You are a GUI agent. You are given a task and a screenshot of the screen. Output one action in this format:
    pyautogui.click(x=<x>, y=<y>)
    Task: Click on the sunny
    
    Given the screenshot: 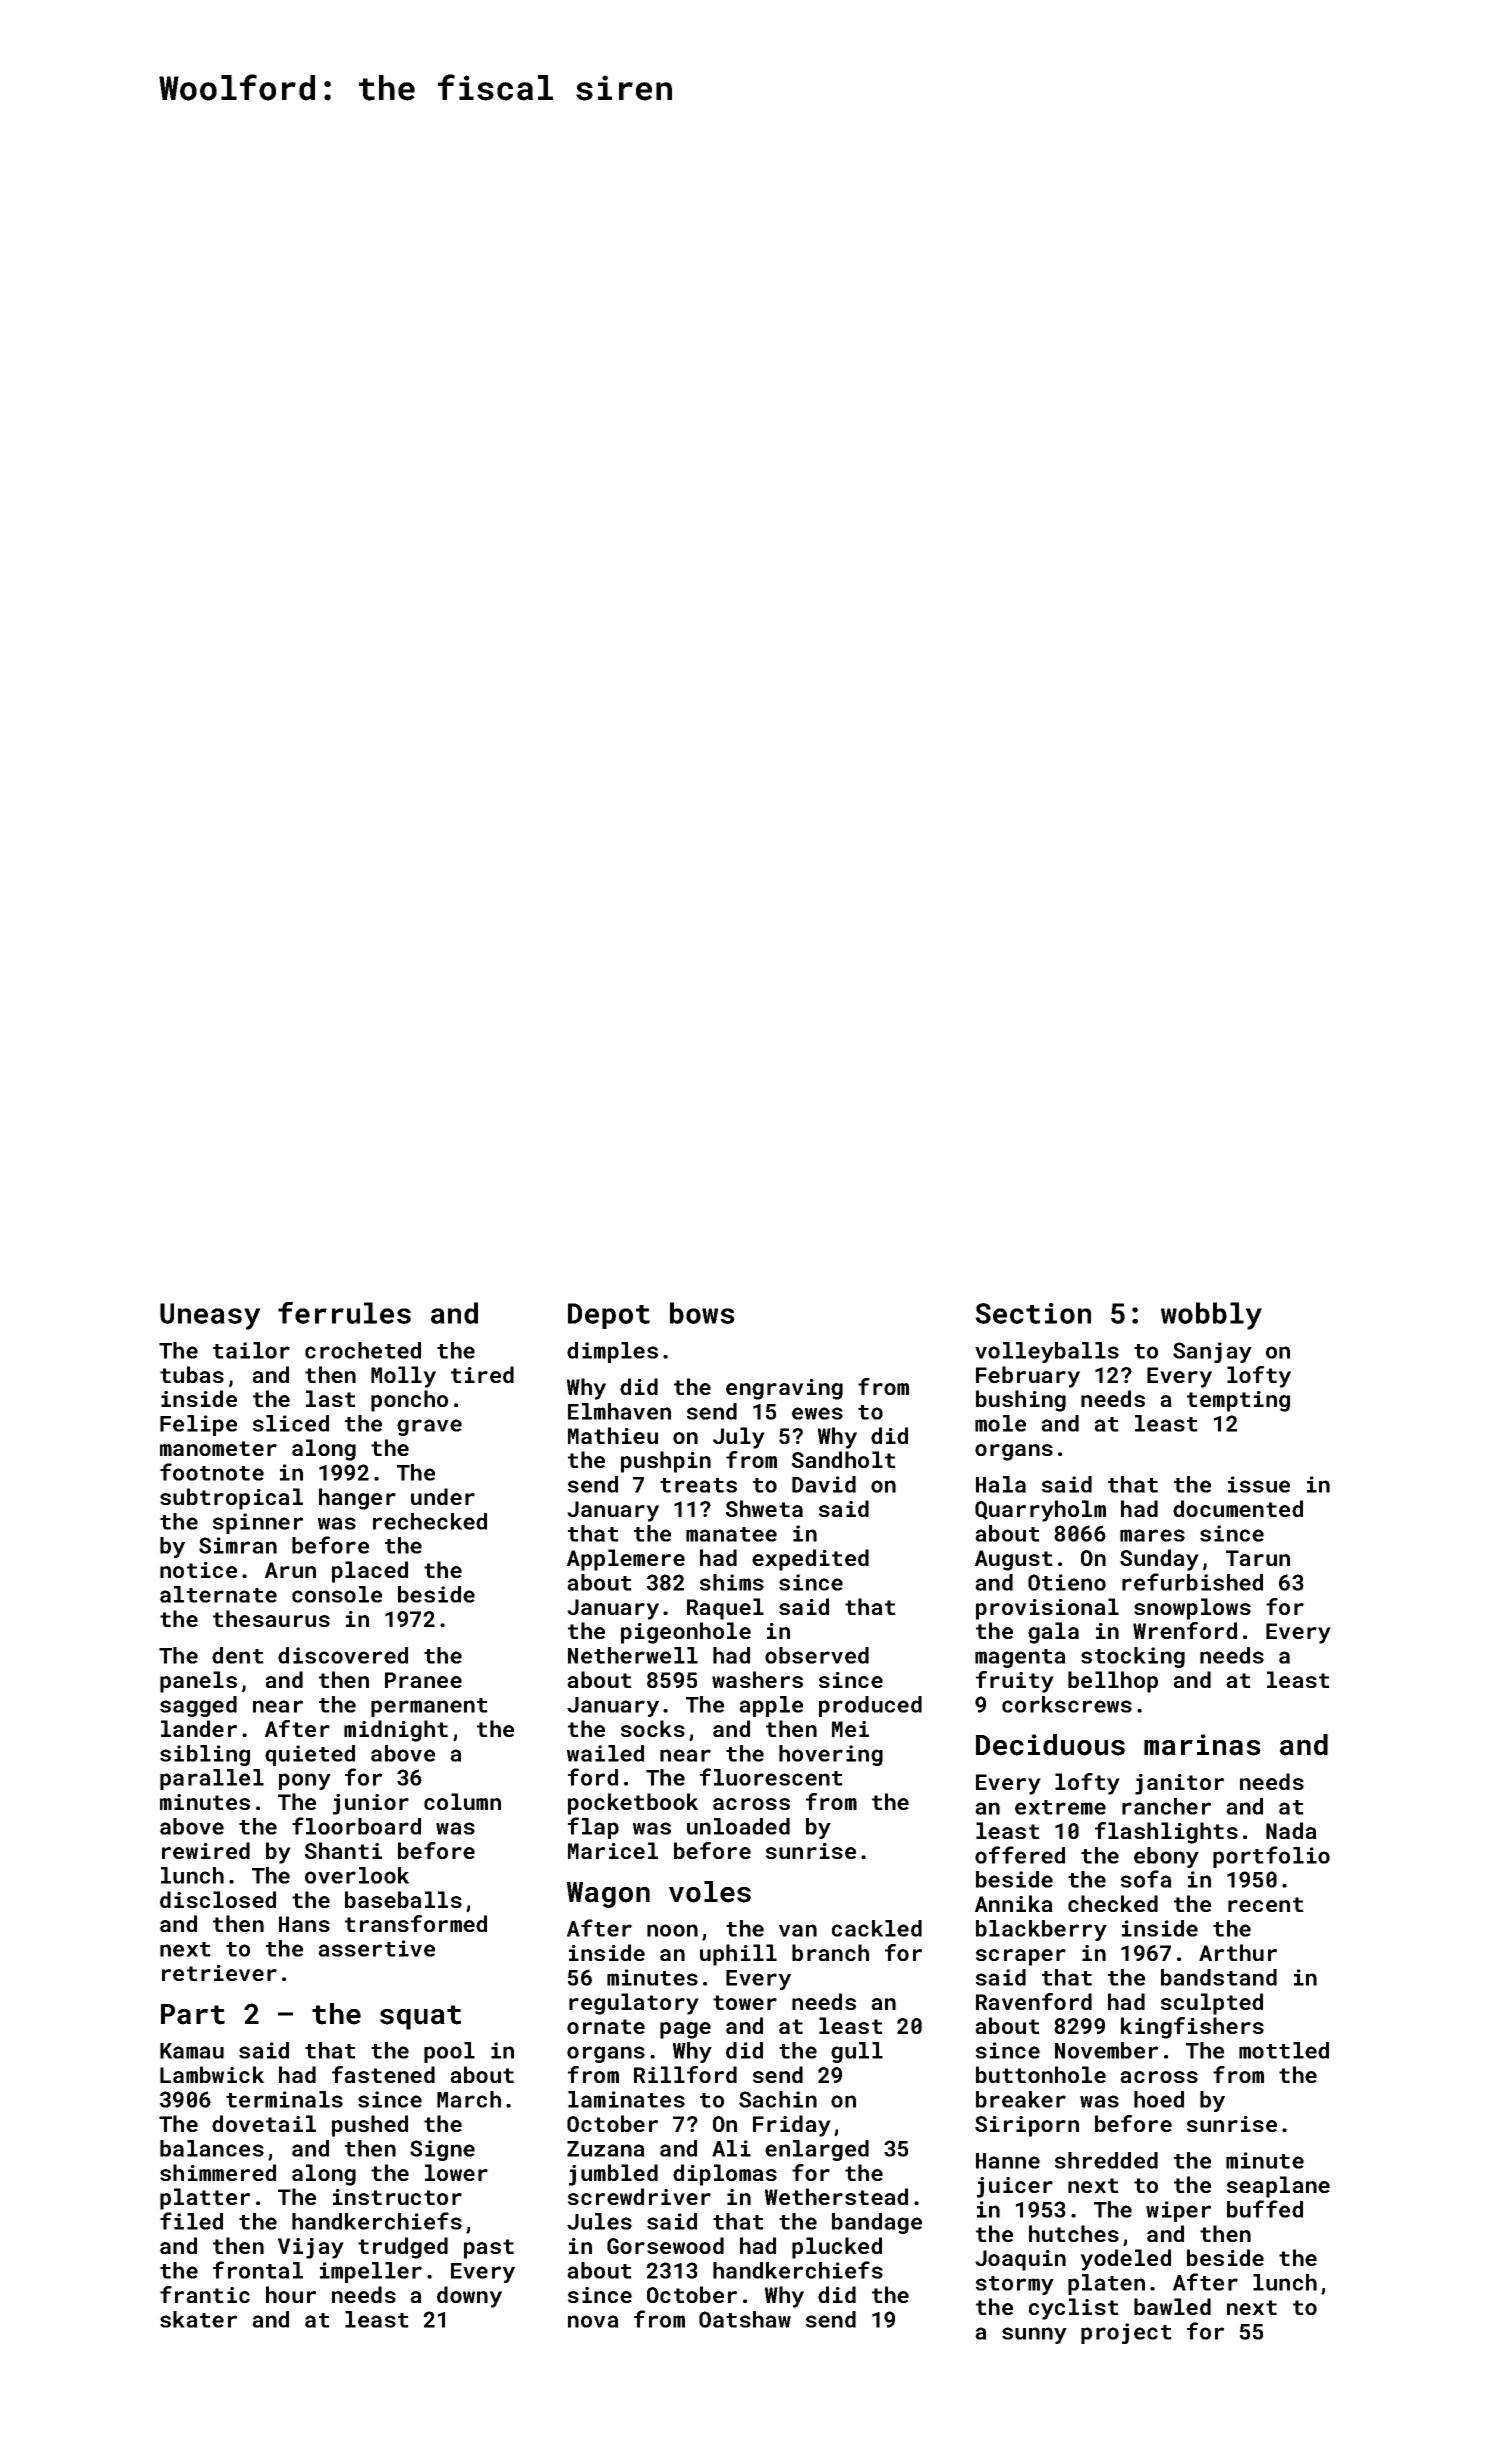 What is the action you would take?
    pyautogui.click(x=1034, y=2335)
